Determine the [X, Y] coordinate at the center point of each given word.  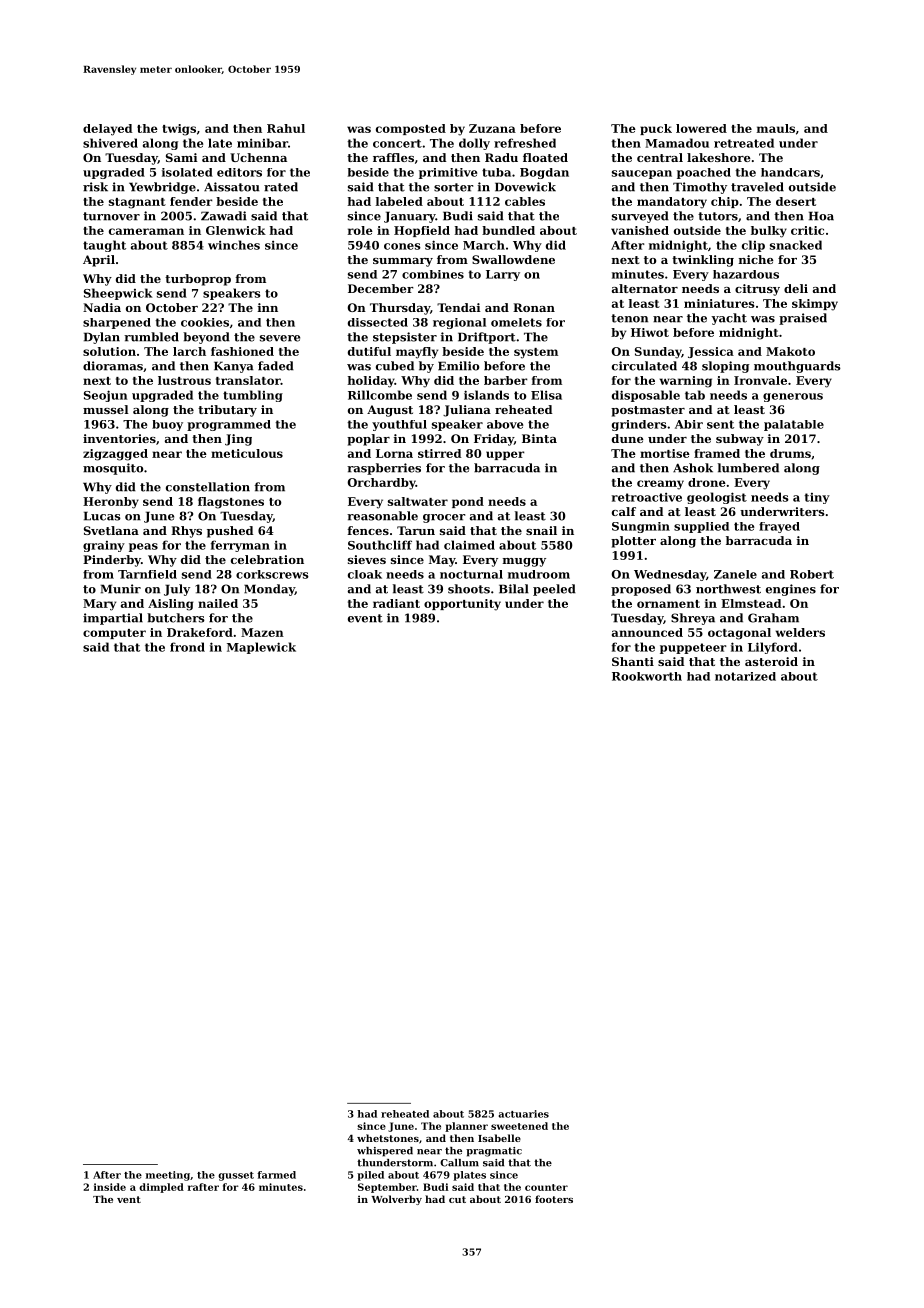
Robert [812, 574]
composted [411, 129]
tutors [718, 216]
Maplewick [261, 648]
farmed [276, 1175]
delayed [107, 130]
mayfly [417, 353]
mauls [776, 128]
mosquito [113, 469]
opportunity [462, 605]
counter [546, 1187]
